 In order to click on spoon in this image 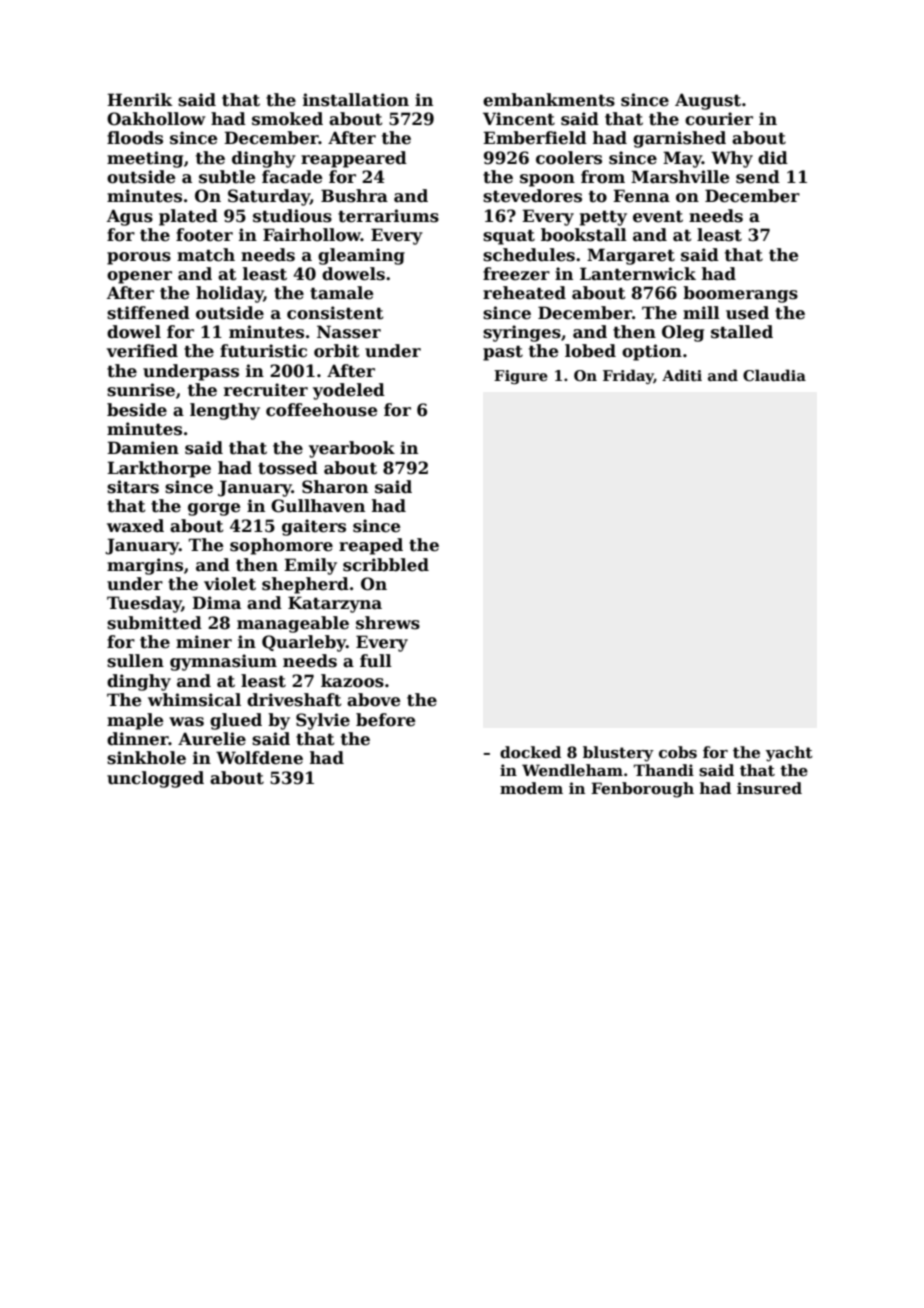, I will do `click(547, 180)`.
